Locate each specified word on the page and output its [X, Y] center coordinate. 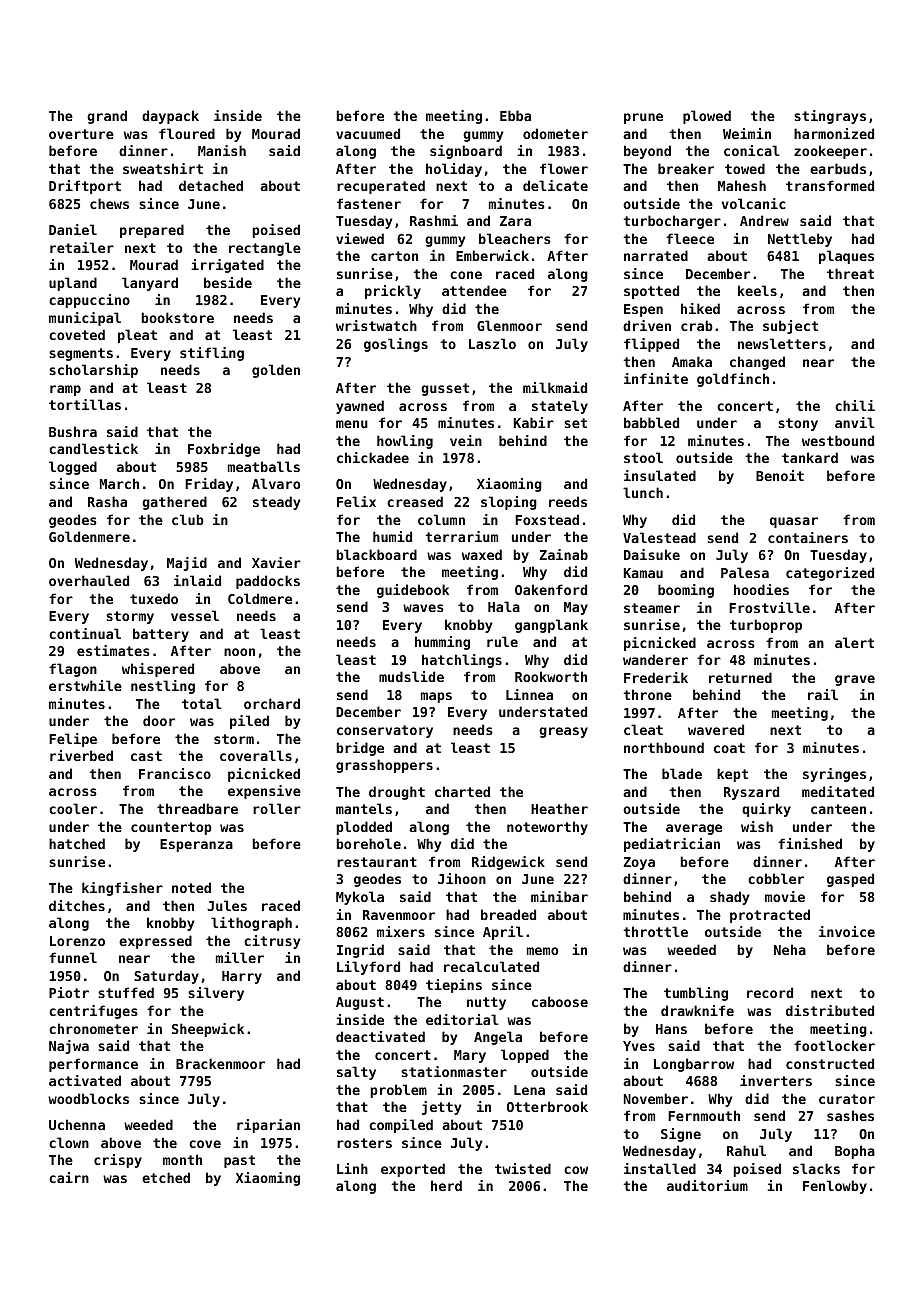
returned [740, 677]
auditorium [707, 1185]
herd [446, 1185]
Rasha [107, 501]
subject [790, 327]
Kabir [534, 422]
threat [850, 273]
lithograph [251, 924]
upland [73, 284]
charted [462, 791]
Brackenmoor [220, 1063]
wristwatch [376, 325]
